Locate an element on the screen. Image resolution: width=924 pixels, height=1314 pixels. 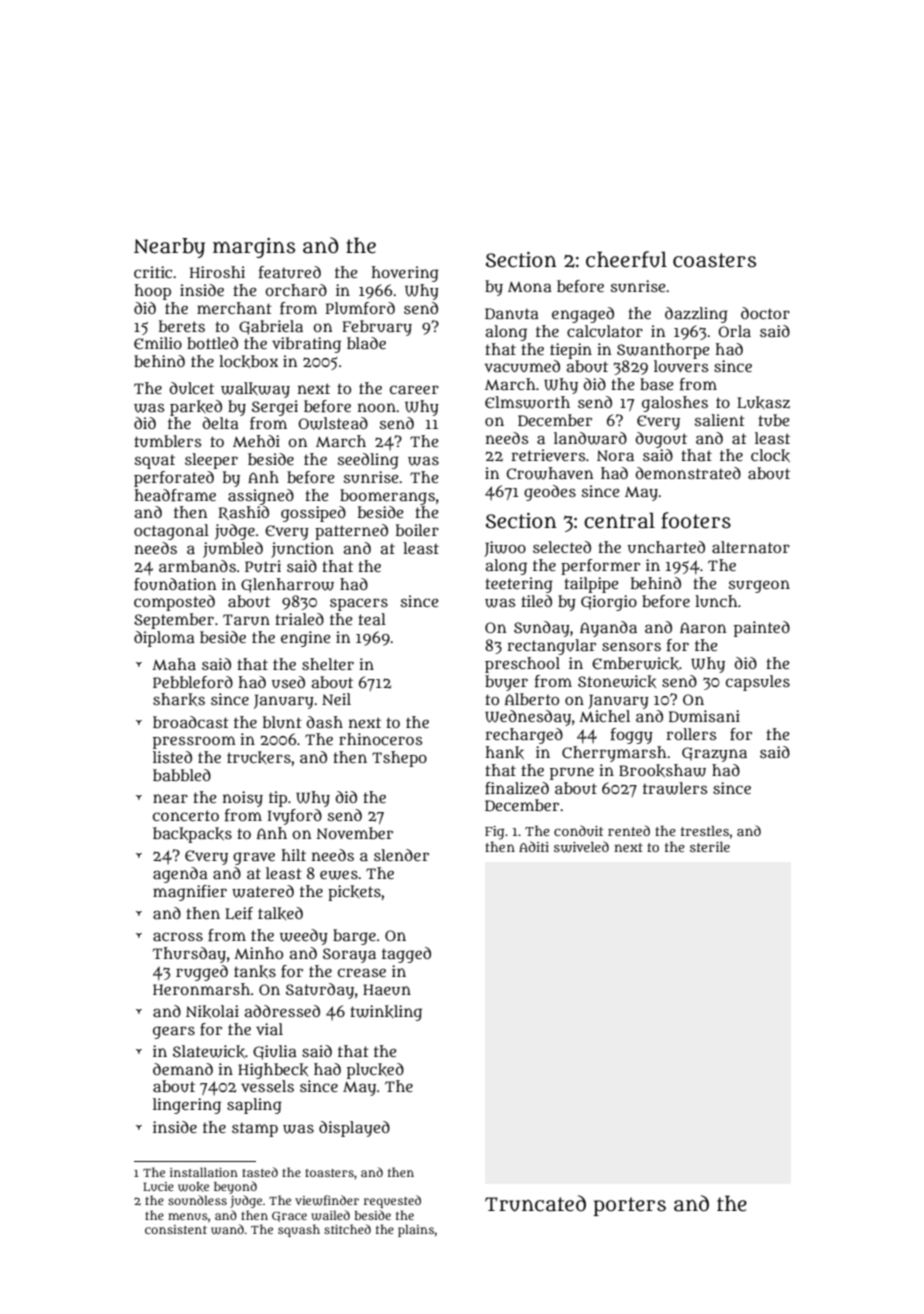
consistent is located at coordinates (176, 1229).
